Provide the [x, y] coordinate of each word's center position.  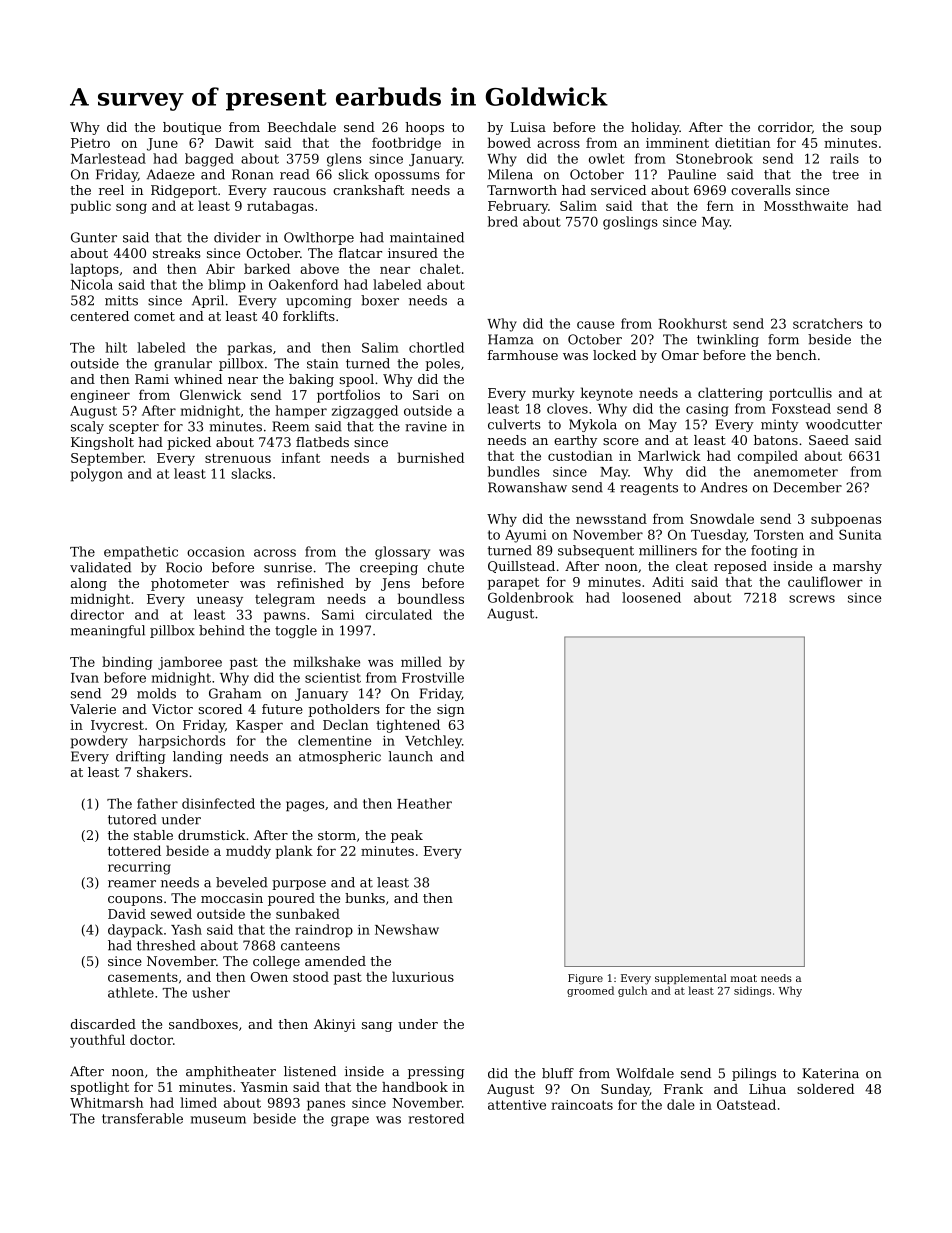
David [127, 913]
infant [300, 457]
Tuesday [718, 536]
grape [350, 1121]
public [90, 207]
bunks [365, 898]
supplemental [691, 979]
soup [866, 130]
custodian [580, 455]
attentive [517, 1105]
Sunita [860, 534]
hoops [424, 128]
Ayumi [526, 536]
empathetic [141, 553]
